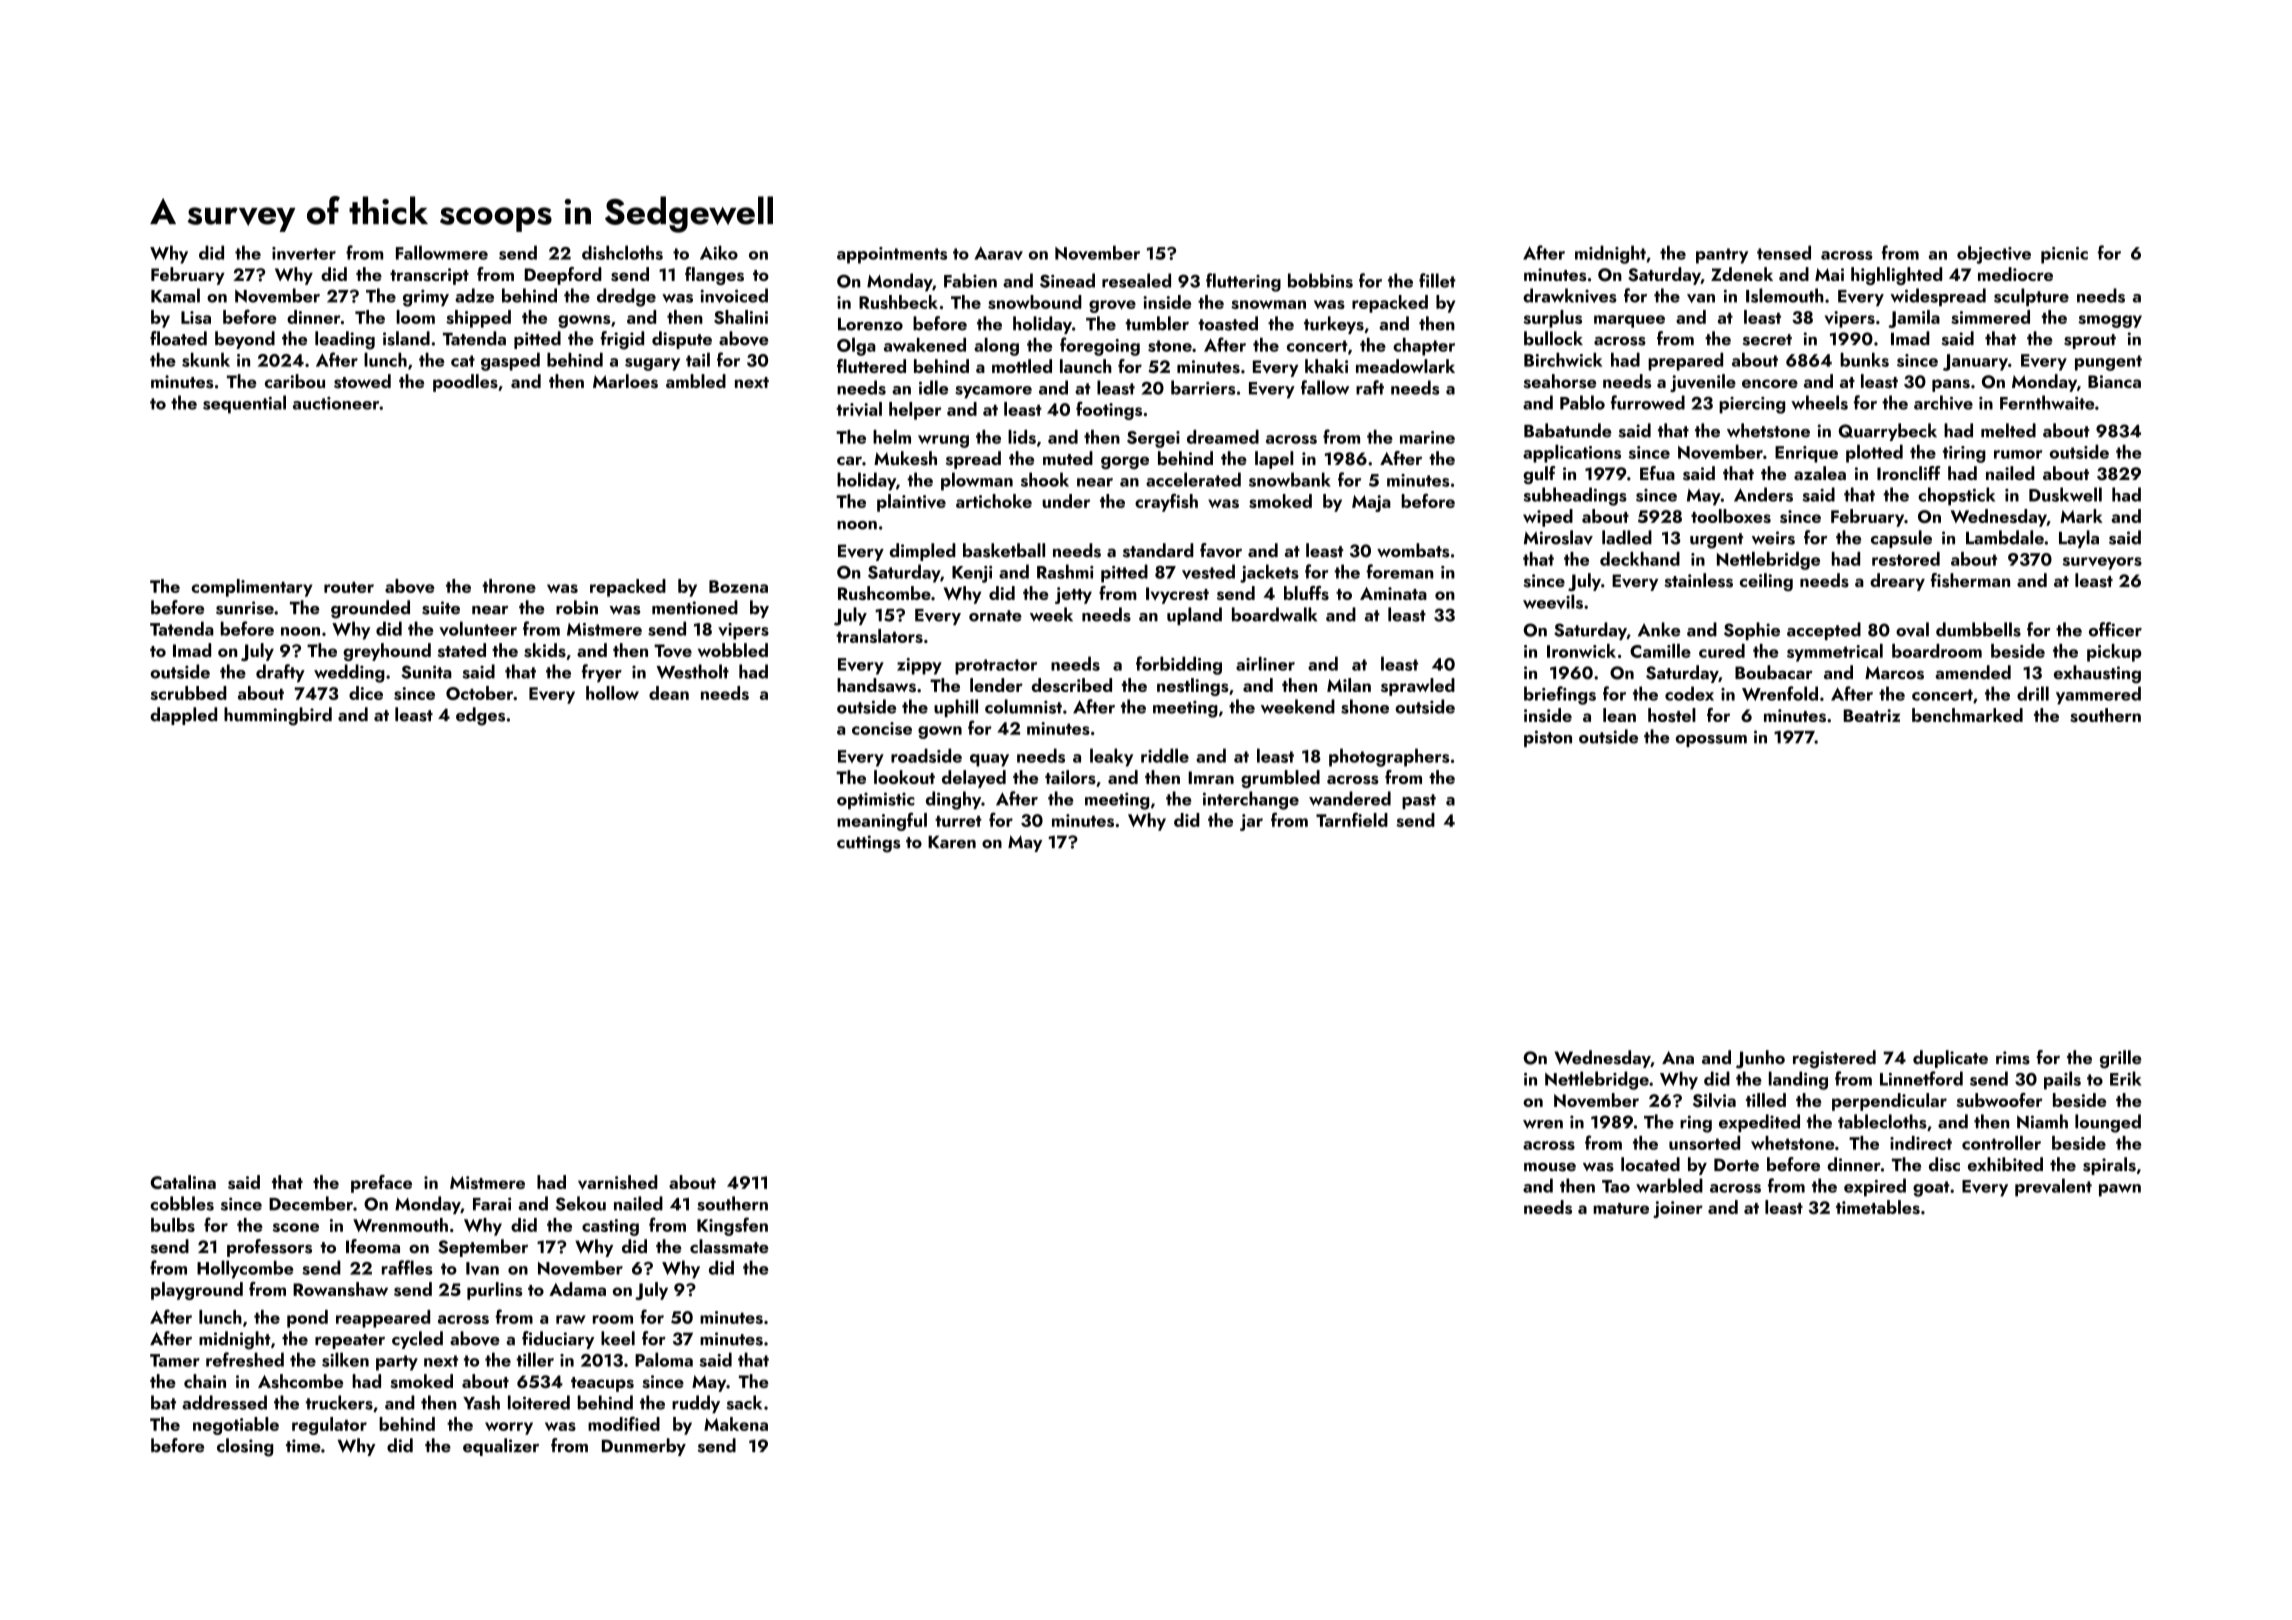 This screenshot has height=1620, width=2292. I want to click on Rushbeck, so click(898, 302).
